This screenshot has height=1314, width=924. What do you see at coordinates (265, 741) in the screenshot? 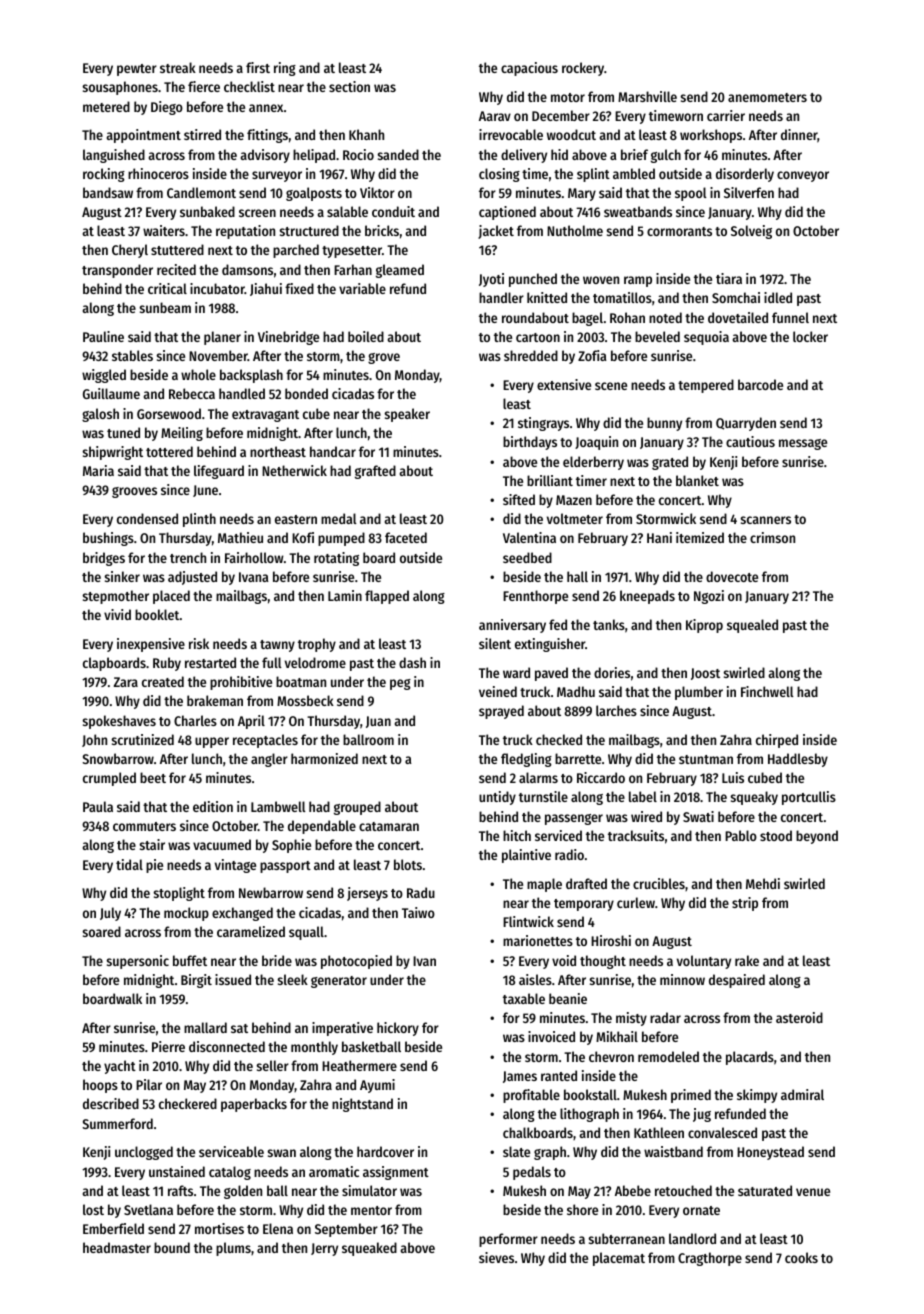
I see `receptacles` at bounding box center [265, 741].
